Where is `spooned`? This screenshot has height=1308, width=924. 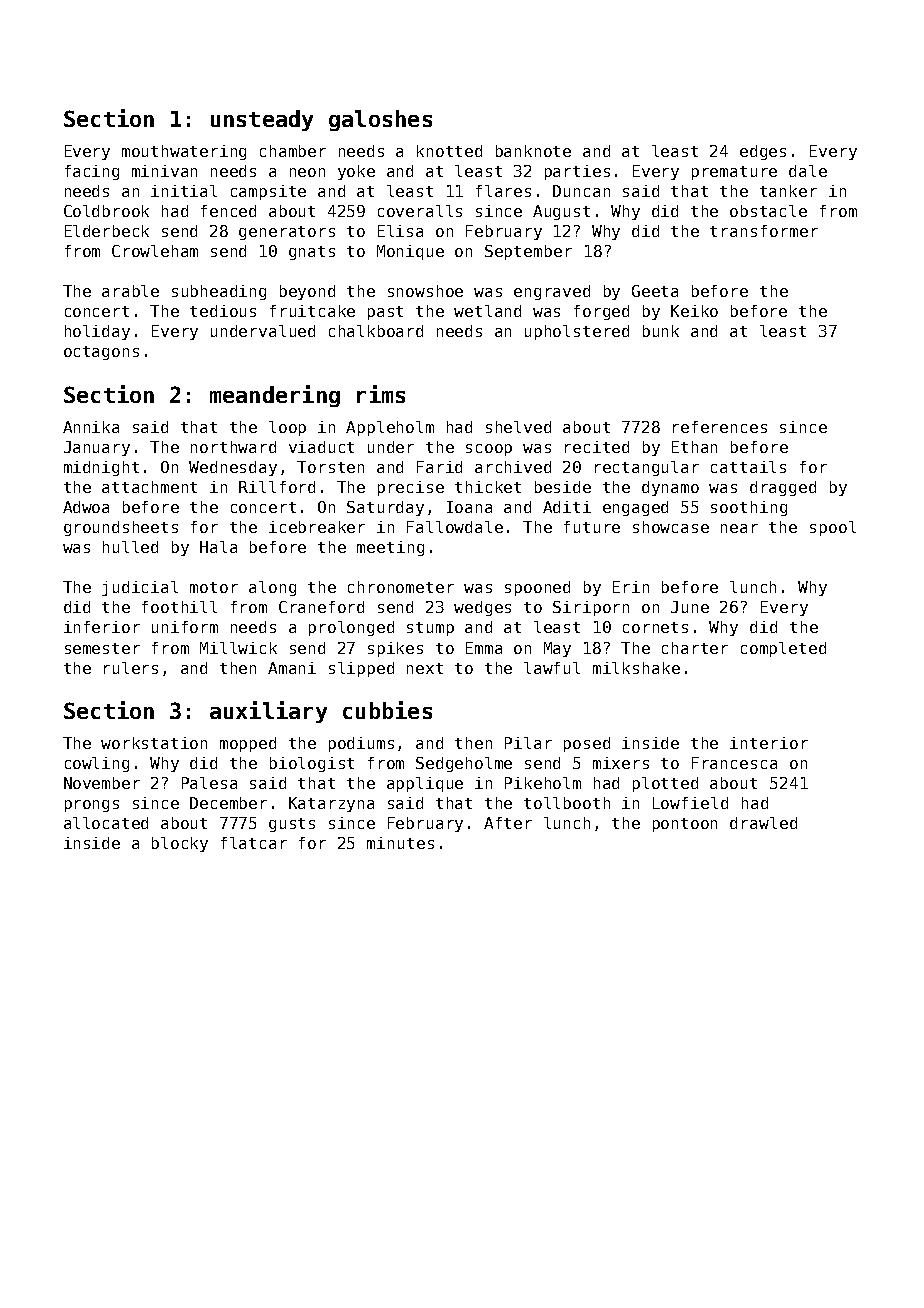 spooned is located at coordinates (537, 588).
